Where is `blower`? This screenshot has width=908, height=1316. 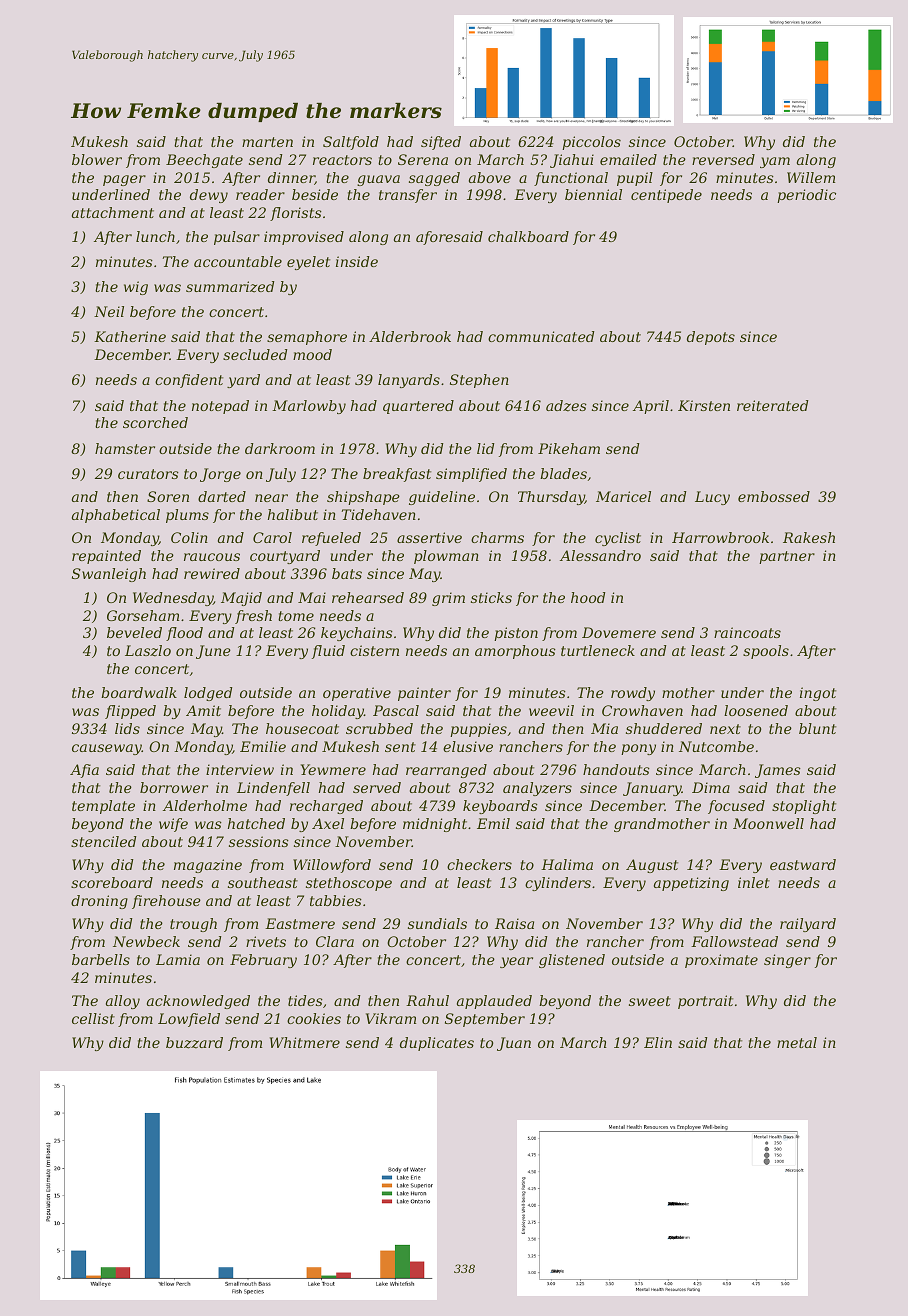
blower is located at coordinates (97, 159).
